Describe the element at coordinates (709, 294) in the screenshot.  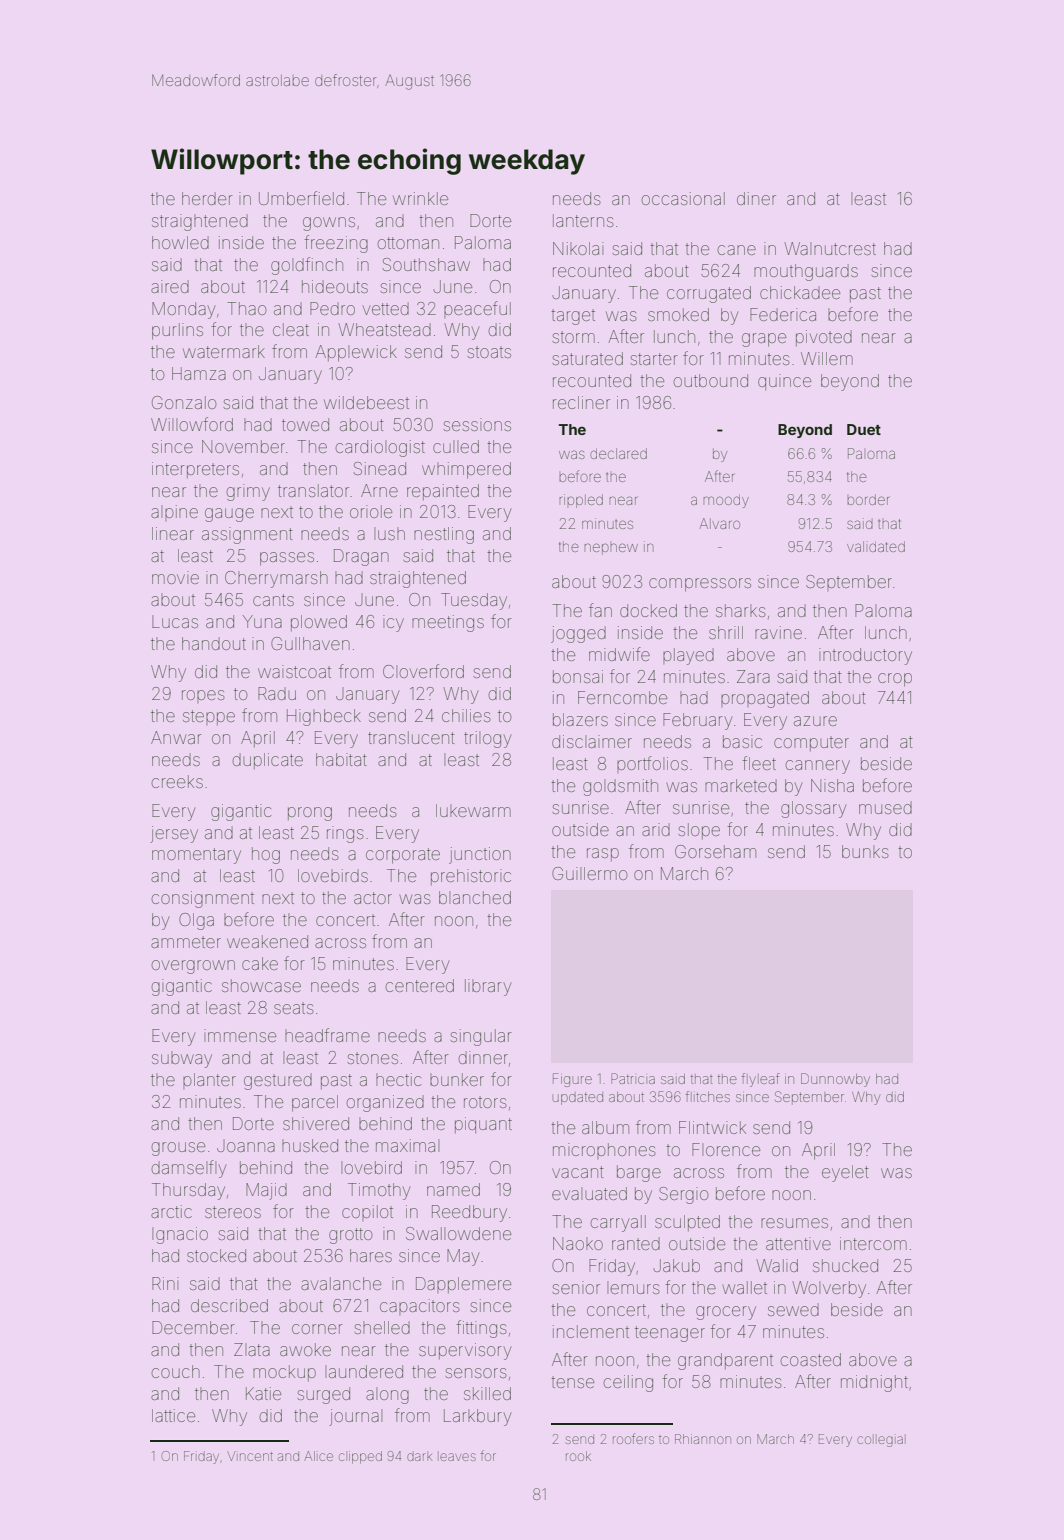
I see `corrugated` at that location.
